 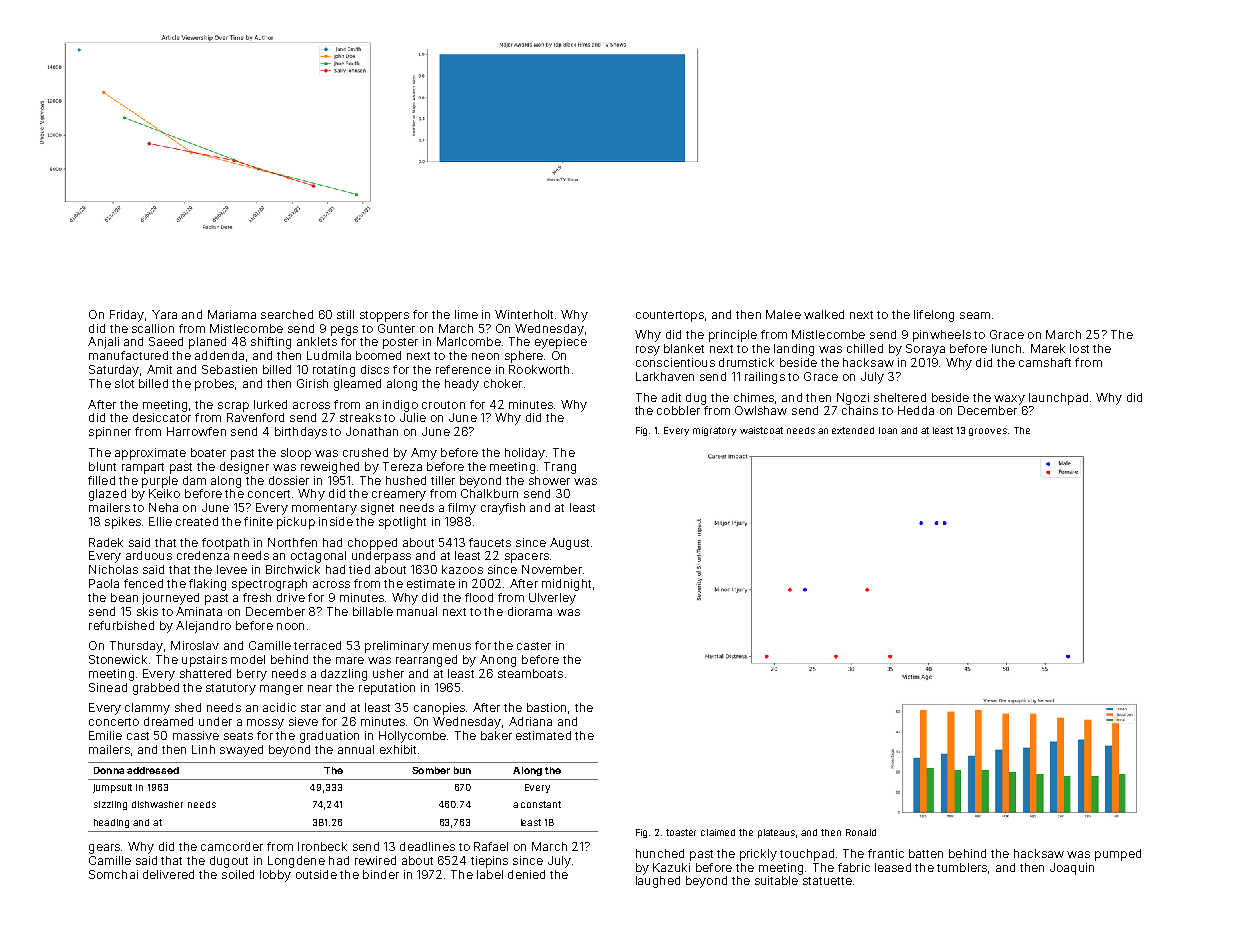 I want to click on sphere, so click(x=524, y=357).
